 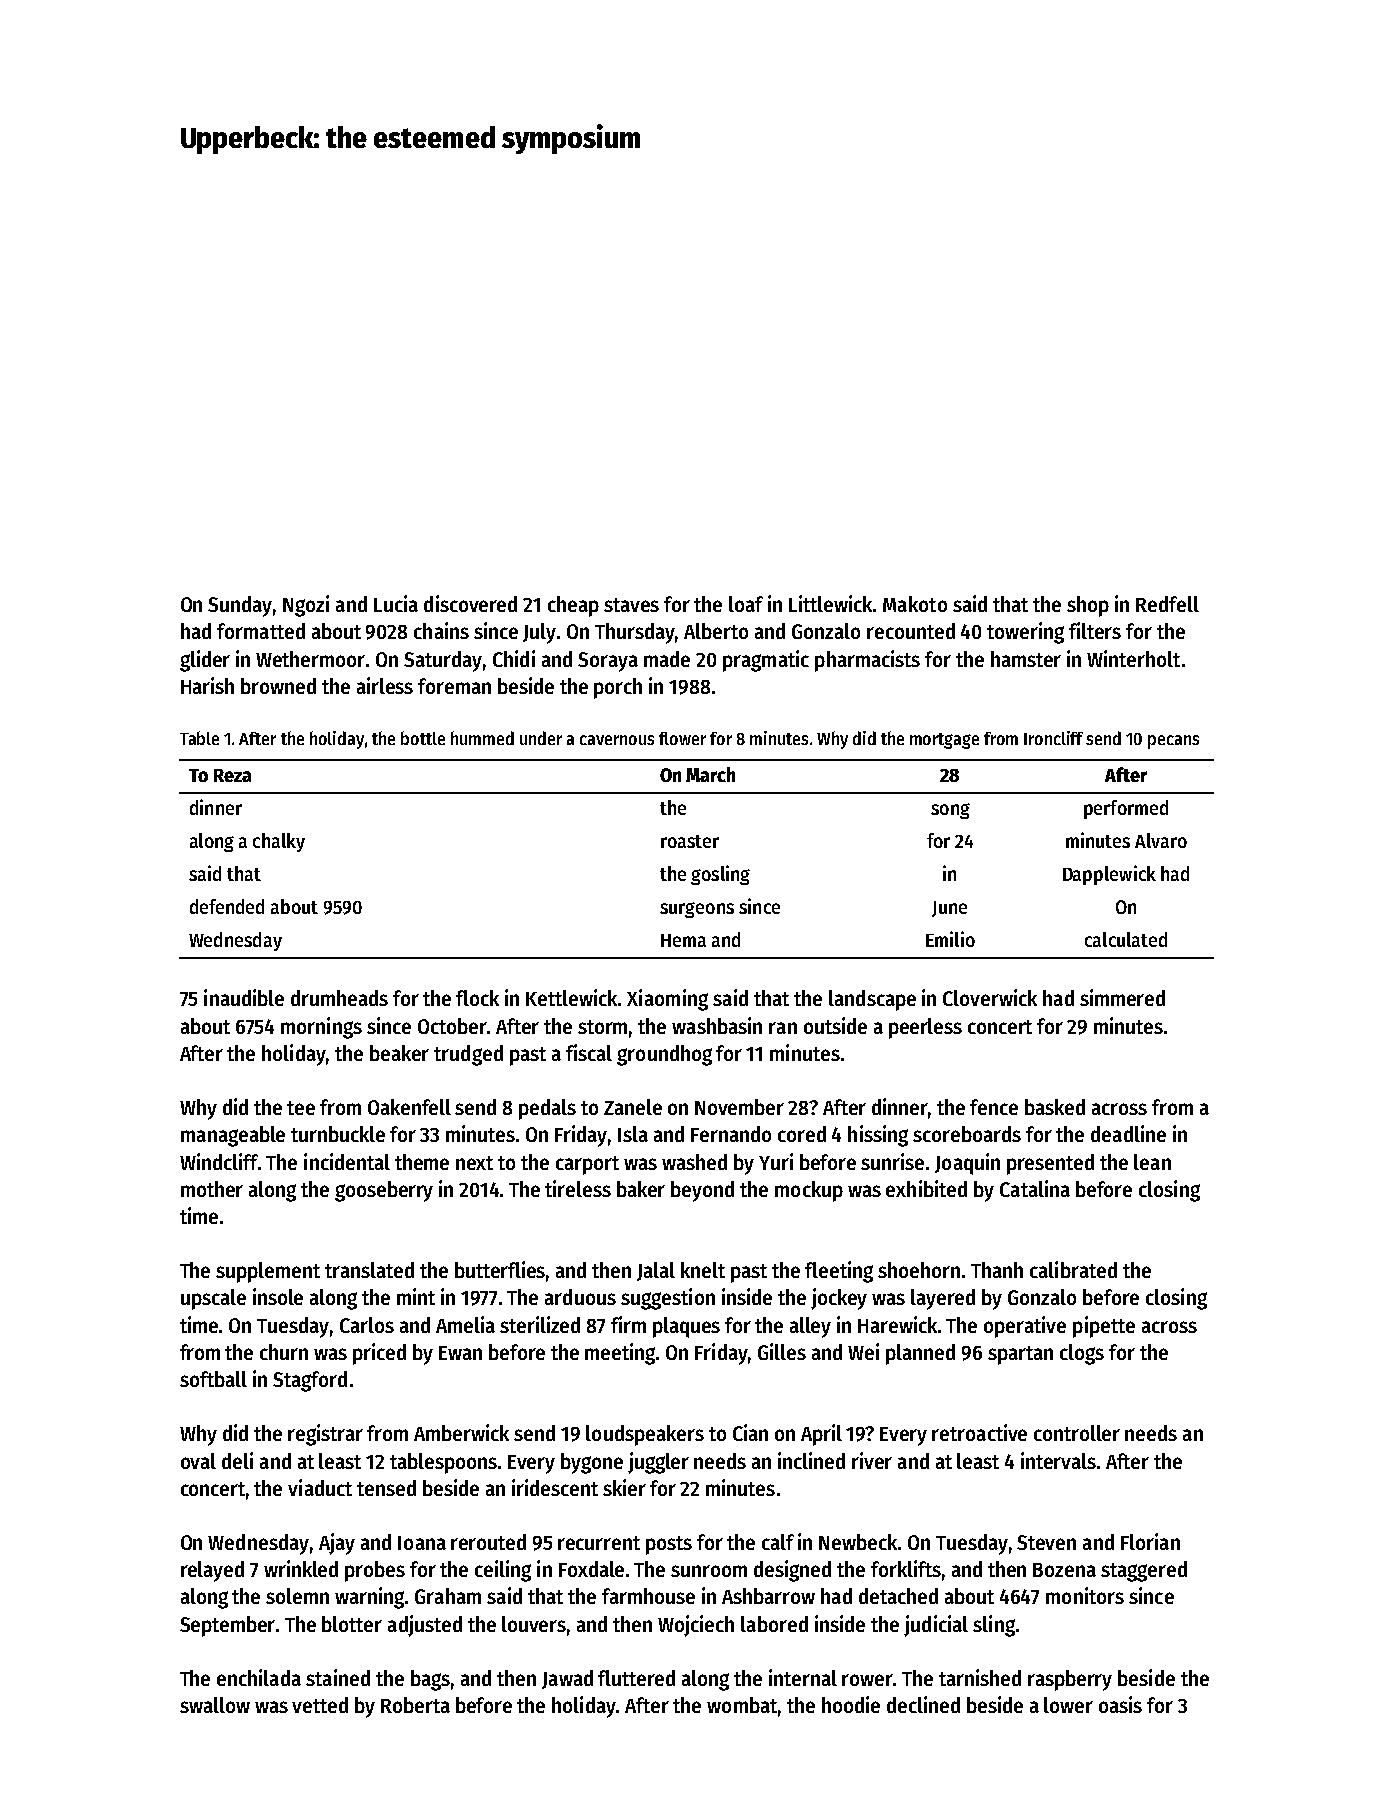 I want to click on vetted, so click(x=320, y=1705).
